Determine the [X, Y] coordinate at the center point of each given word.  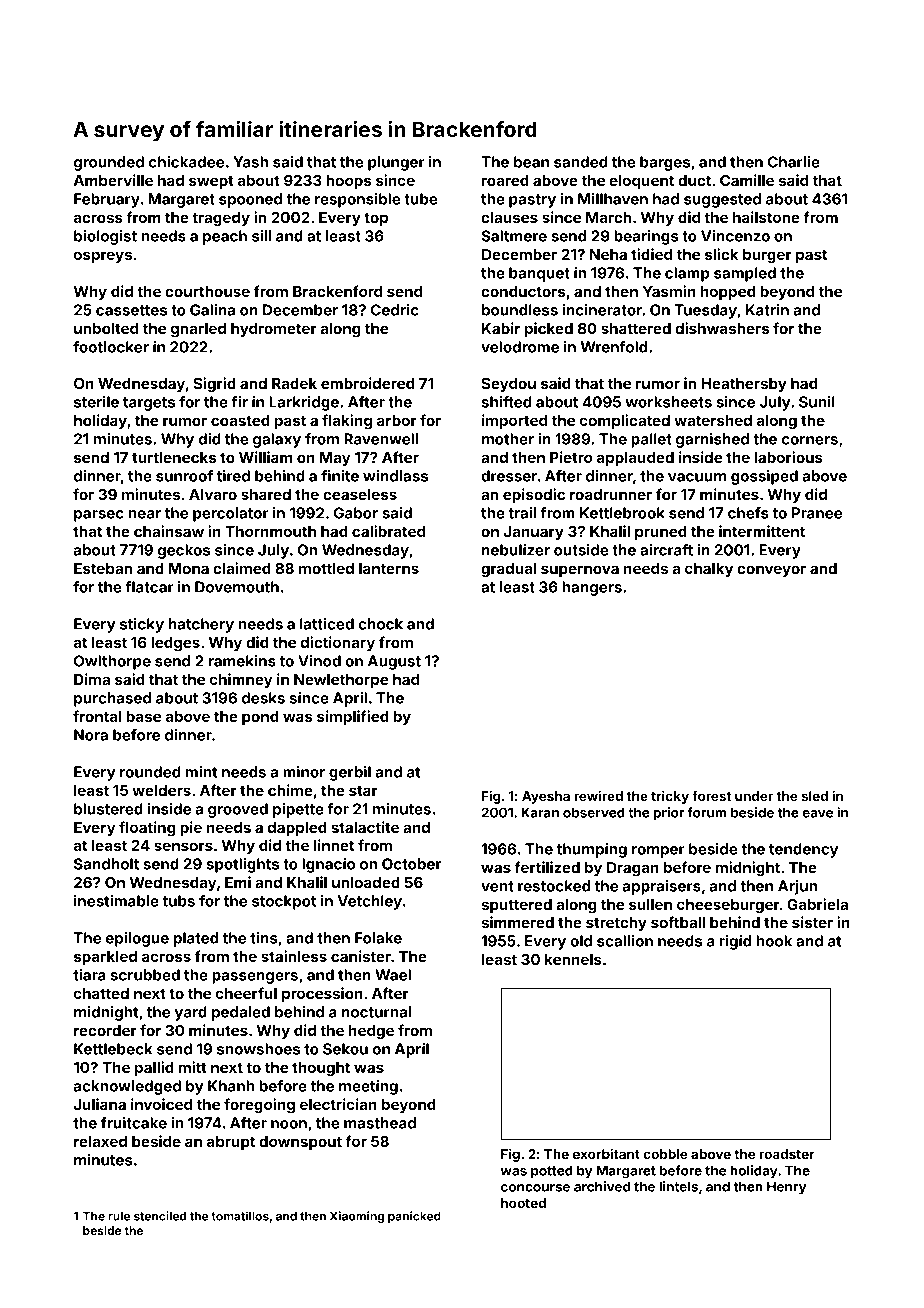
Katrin [767, 310]
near [144, 514]
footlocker [111, 347]
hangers [592, 588]
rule [119, 1216]
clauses [509, 217]
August [394, 662]
